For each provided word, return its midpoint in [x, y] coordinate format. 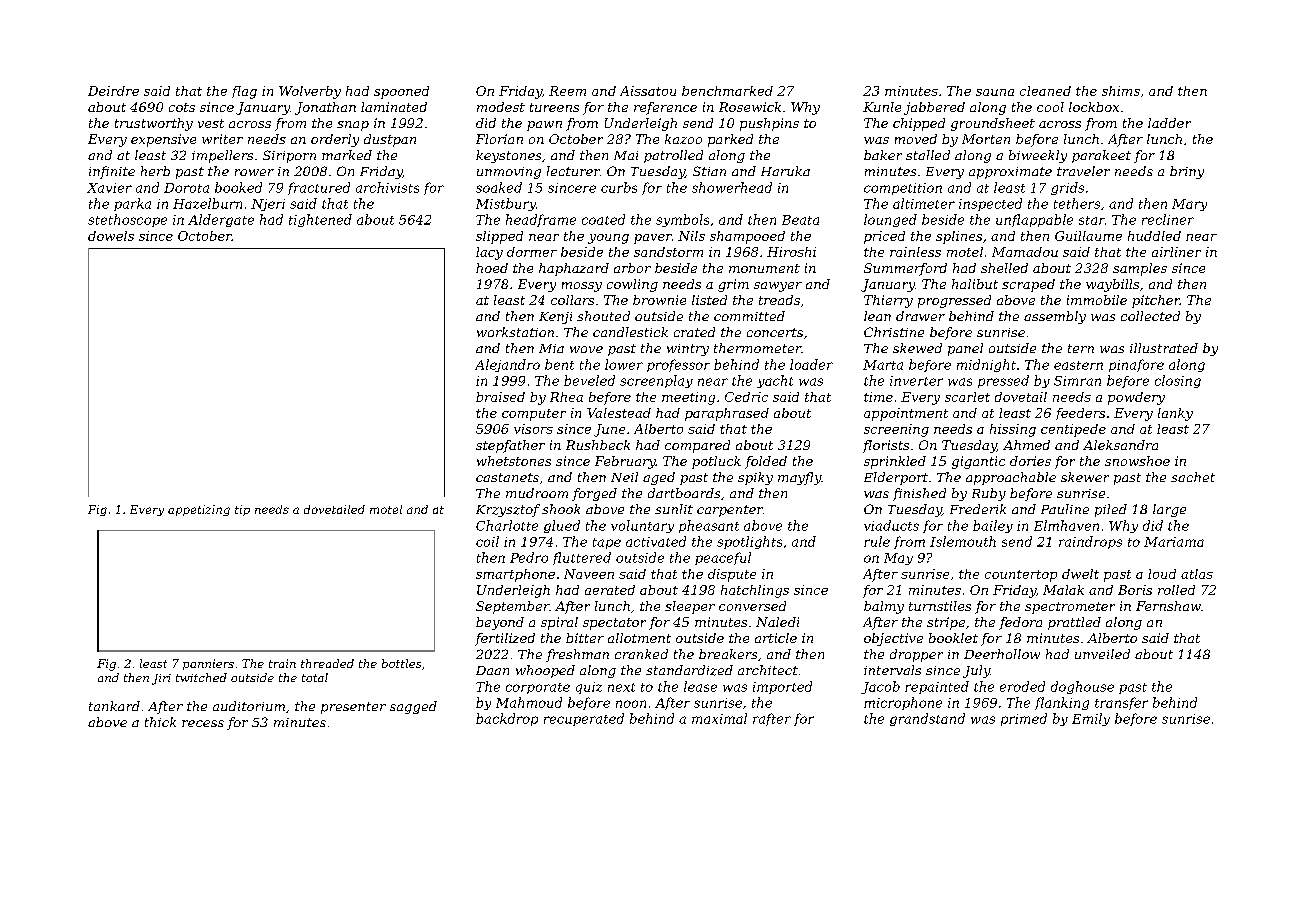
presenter [353, 708]
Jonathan [325, 108]
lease [700, 686]
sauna [995, 92]
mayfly [799, 478]
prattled [1074, 623]
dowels [111, 236]
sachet [1193, 477]
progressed [954, 301]
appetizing [199, 510]
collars [572, 300]
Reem [567, 91]
